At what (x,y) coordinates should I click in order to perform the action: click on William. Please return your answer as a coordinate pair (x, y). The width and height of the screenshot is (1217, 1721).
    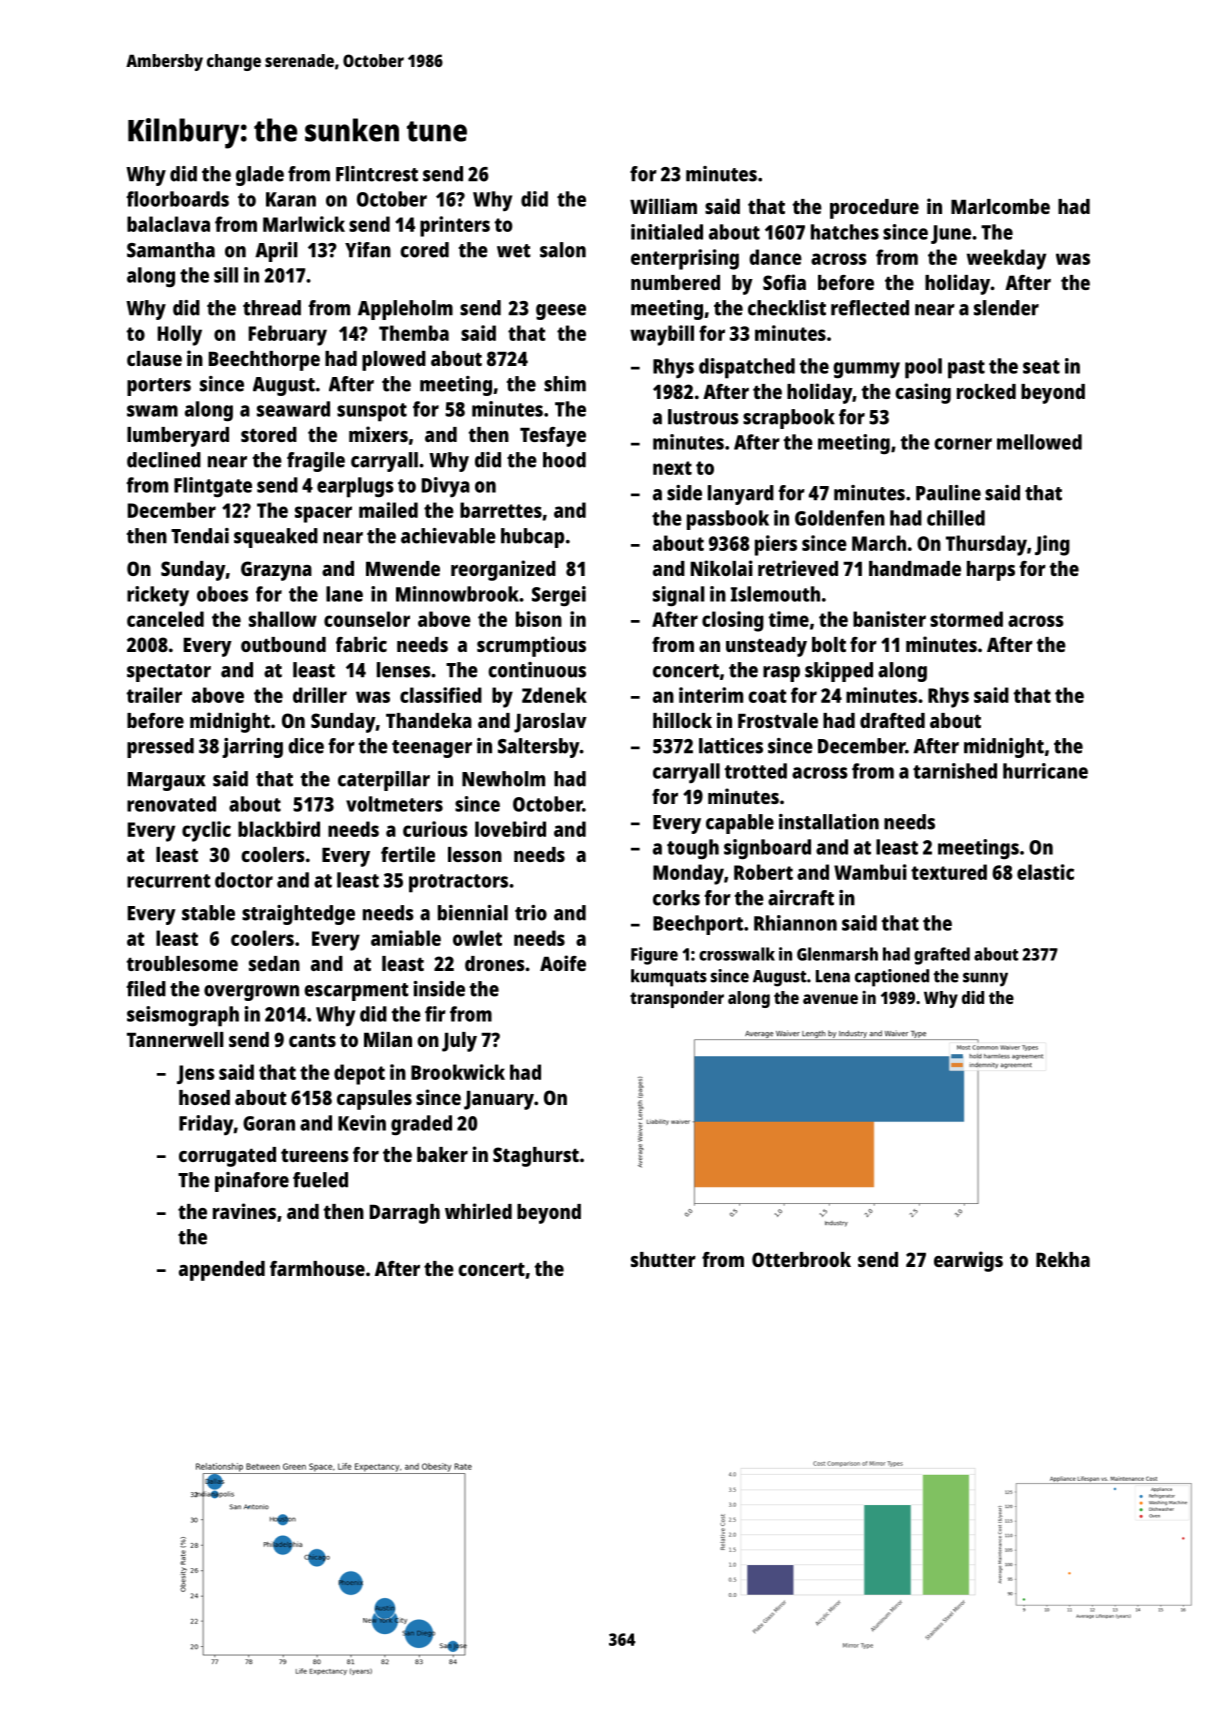
    Looking at the image, I should click on (663, 206).
